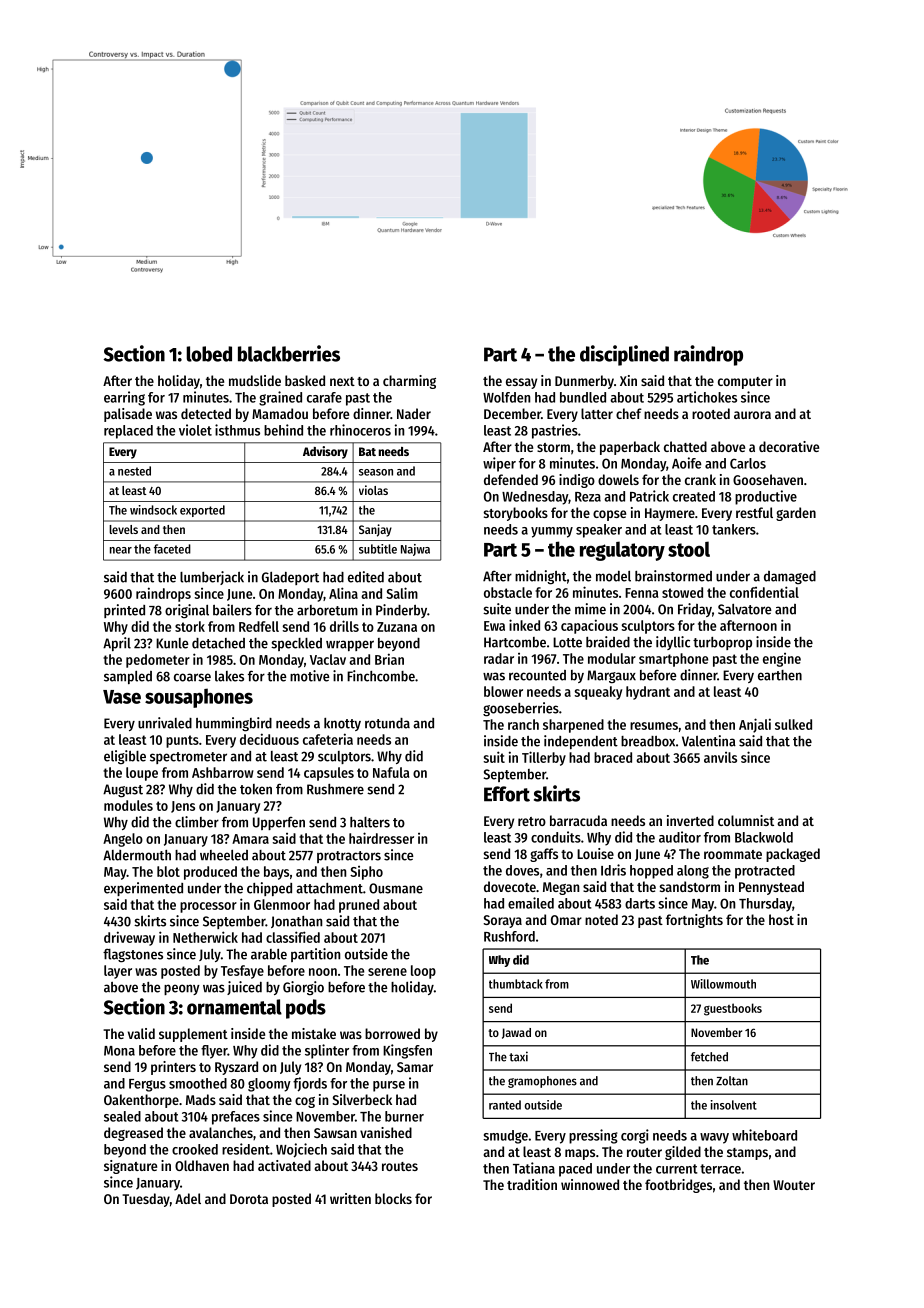 The width and height of the screenshot is (924, 1308). I want to click on isthmus, so click(237, 430).
